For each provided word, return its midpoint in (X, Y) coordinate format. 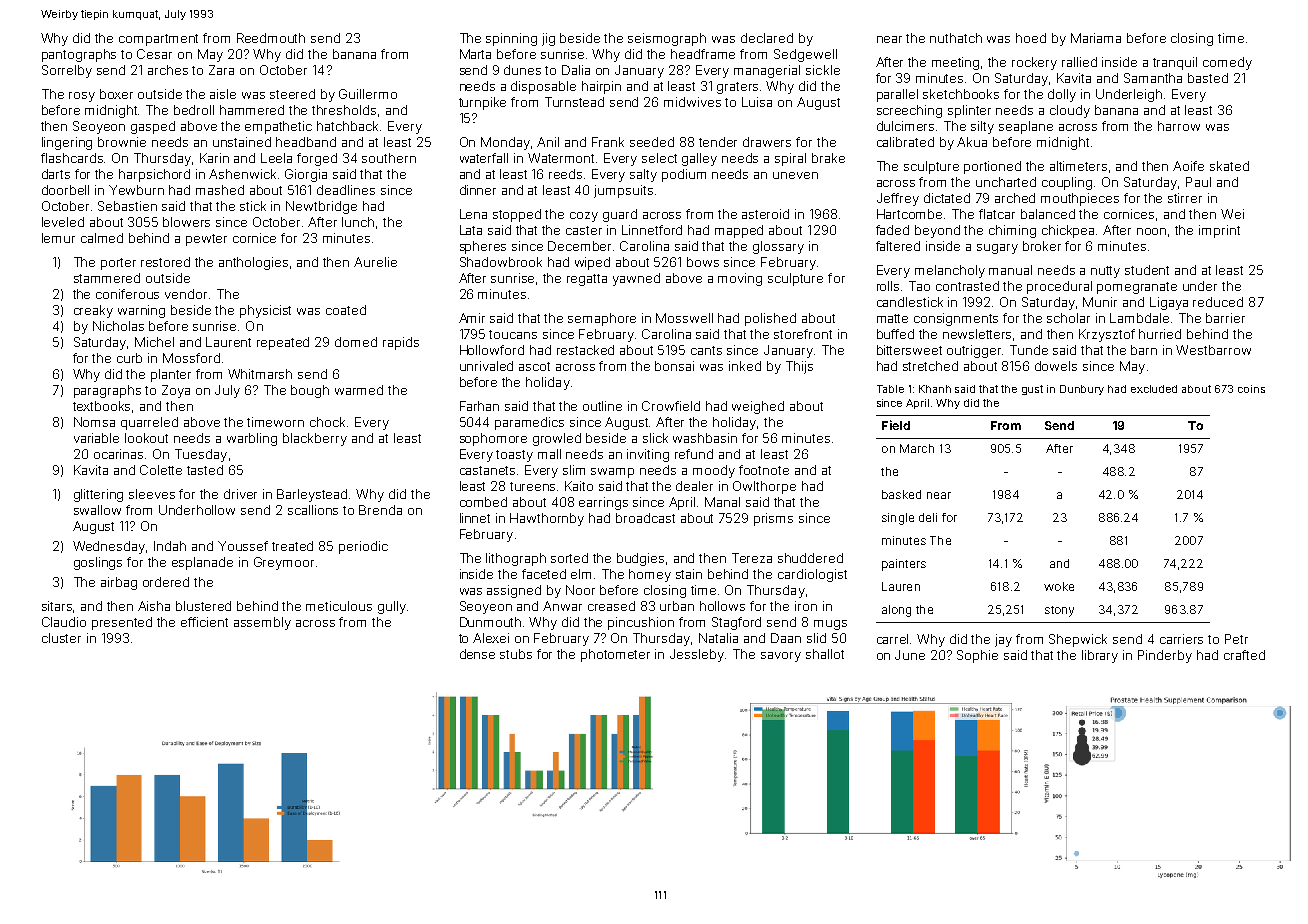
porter (118, 264)
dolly (1062, 95)
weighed (758, 407)
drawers (767, 142)
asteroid (765, 214)
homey (650, 575)
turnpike (482, 103)
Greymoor (284, 563)
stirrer (1185, 198)
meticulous (339, 606)
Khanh (935, 389)
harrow (1179, 126)
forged (317, 159)
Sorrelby (67, 71)
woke (1059, 586)
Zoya (176, 391)
